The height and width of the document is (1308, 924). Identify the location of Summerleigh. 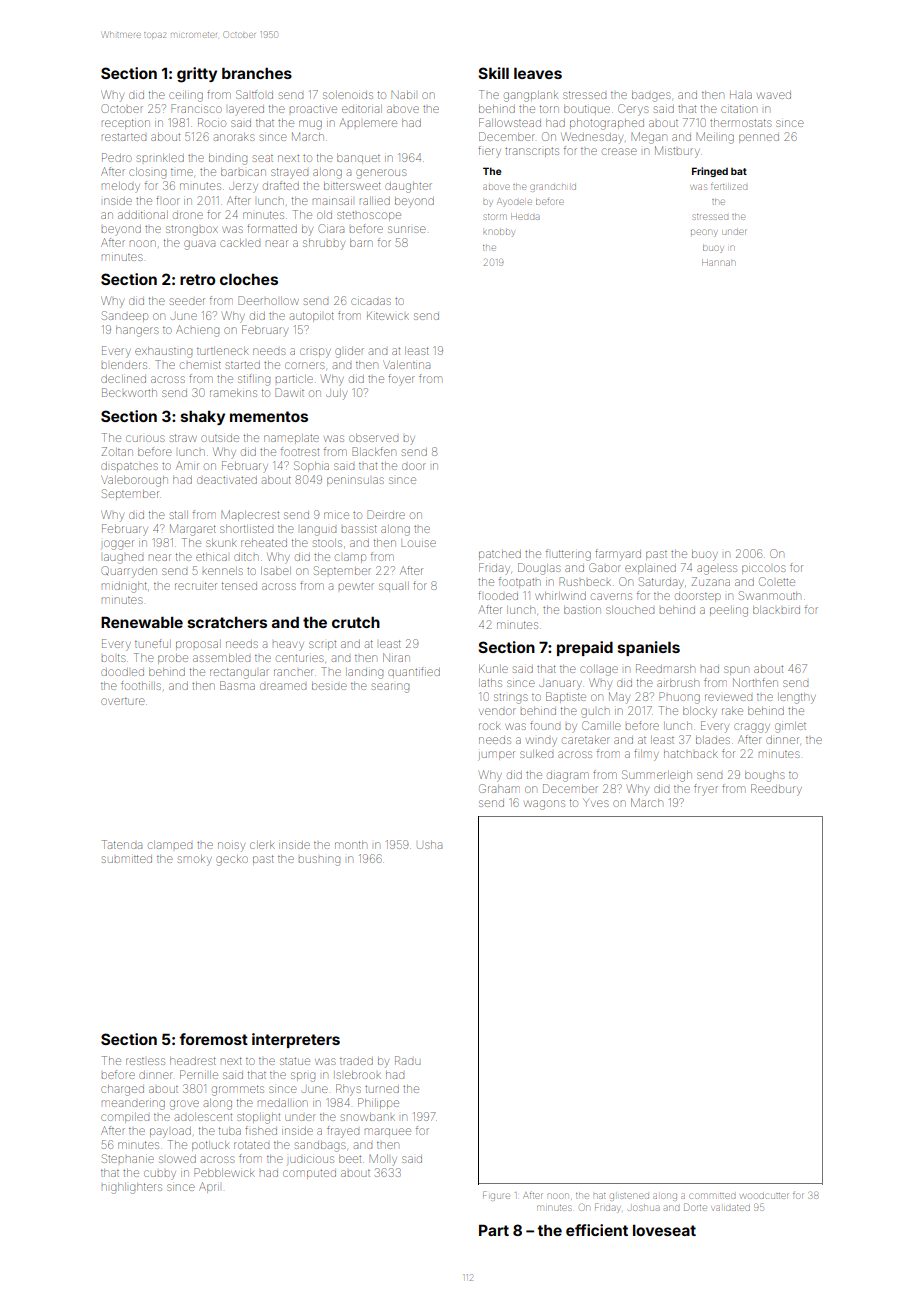
(657, 776).
